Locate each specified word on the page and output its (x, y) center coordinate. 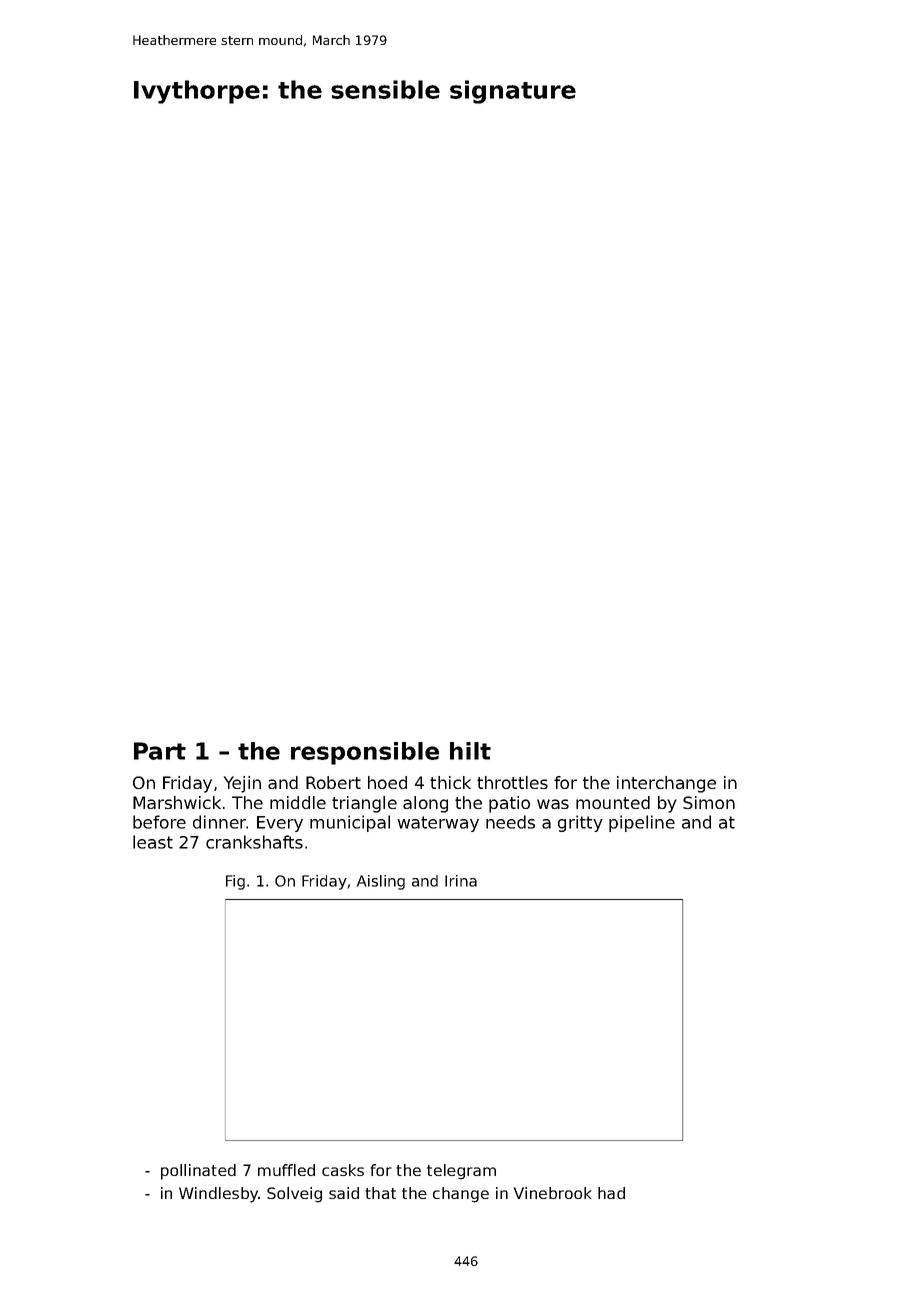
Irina (461, 881)
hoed (387, 782)
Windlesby (219, 1195)
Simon (709, 802)
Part (160, 751)
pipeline (642, 823)
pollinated (198, 1172)
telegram (461, 1172)
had (611, 1193)
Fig (235, 882)
